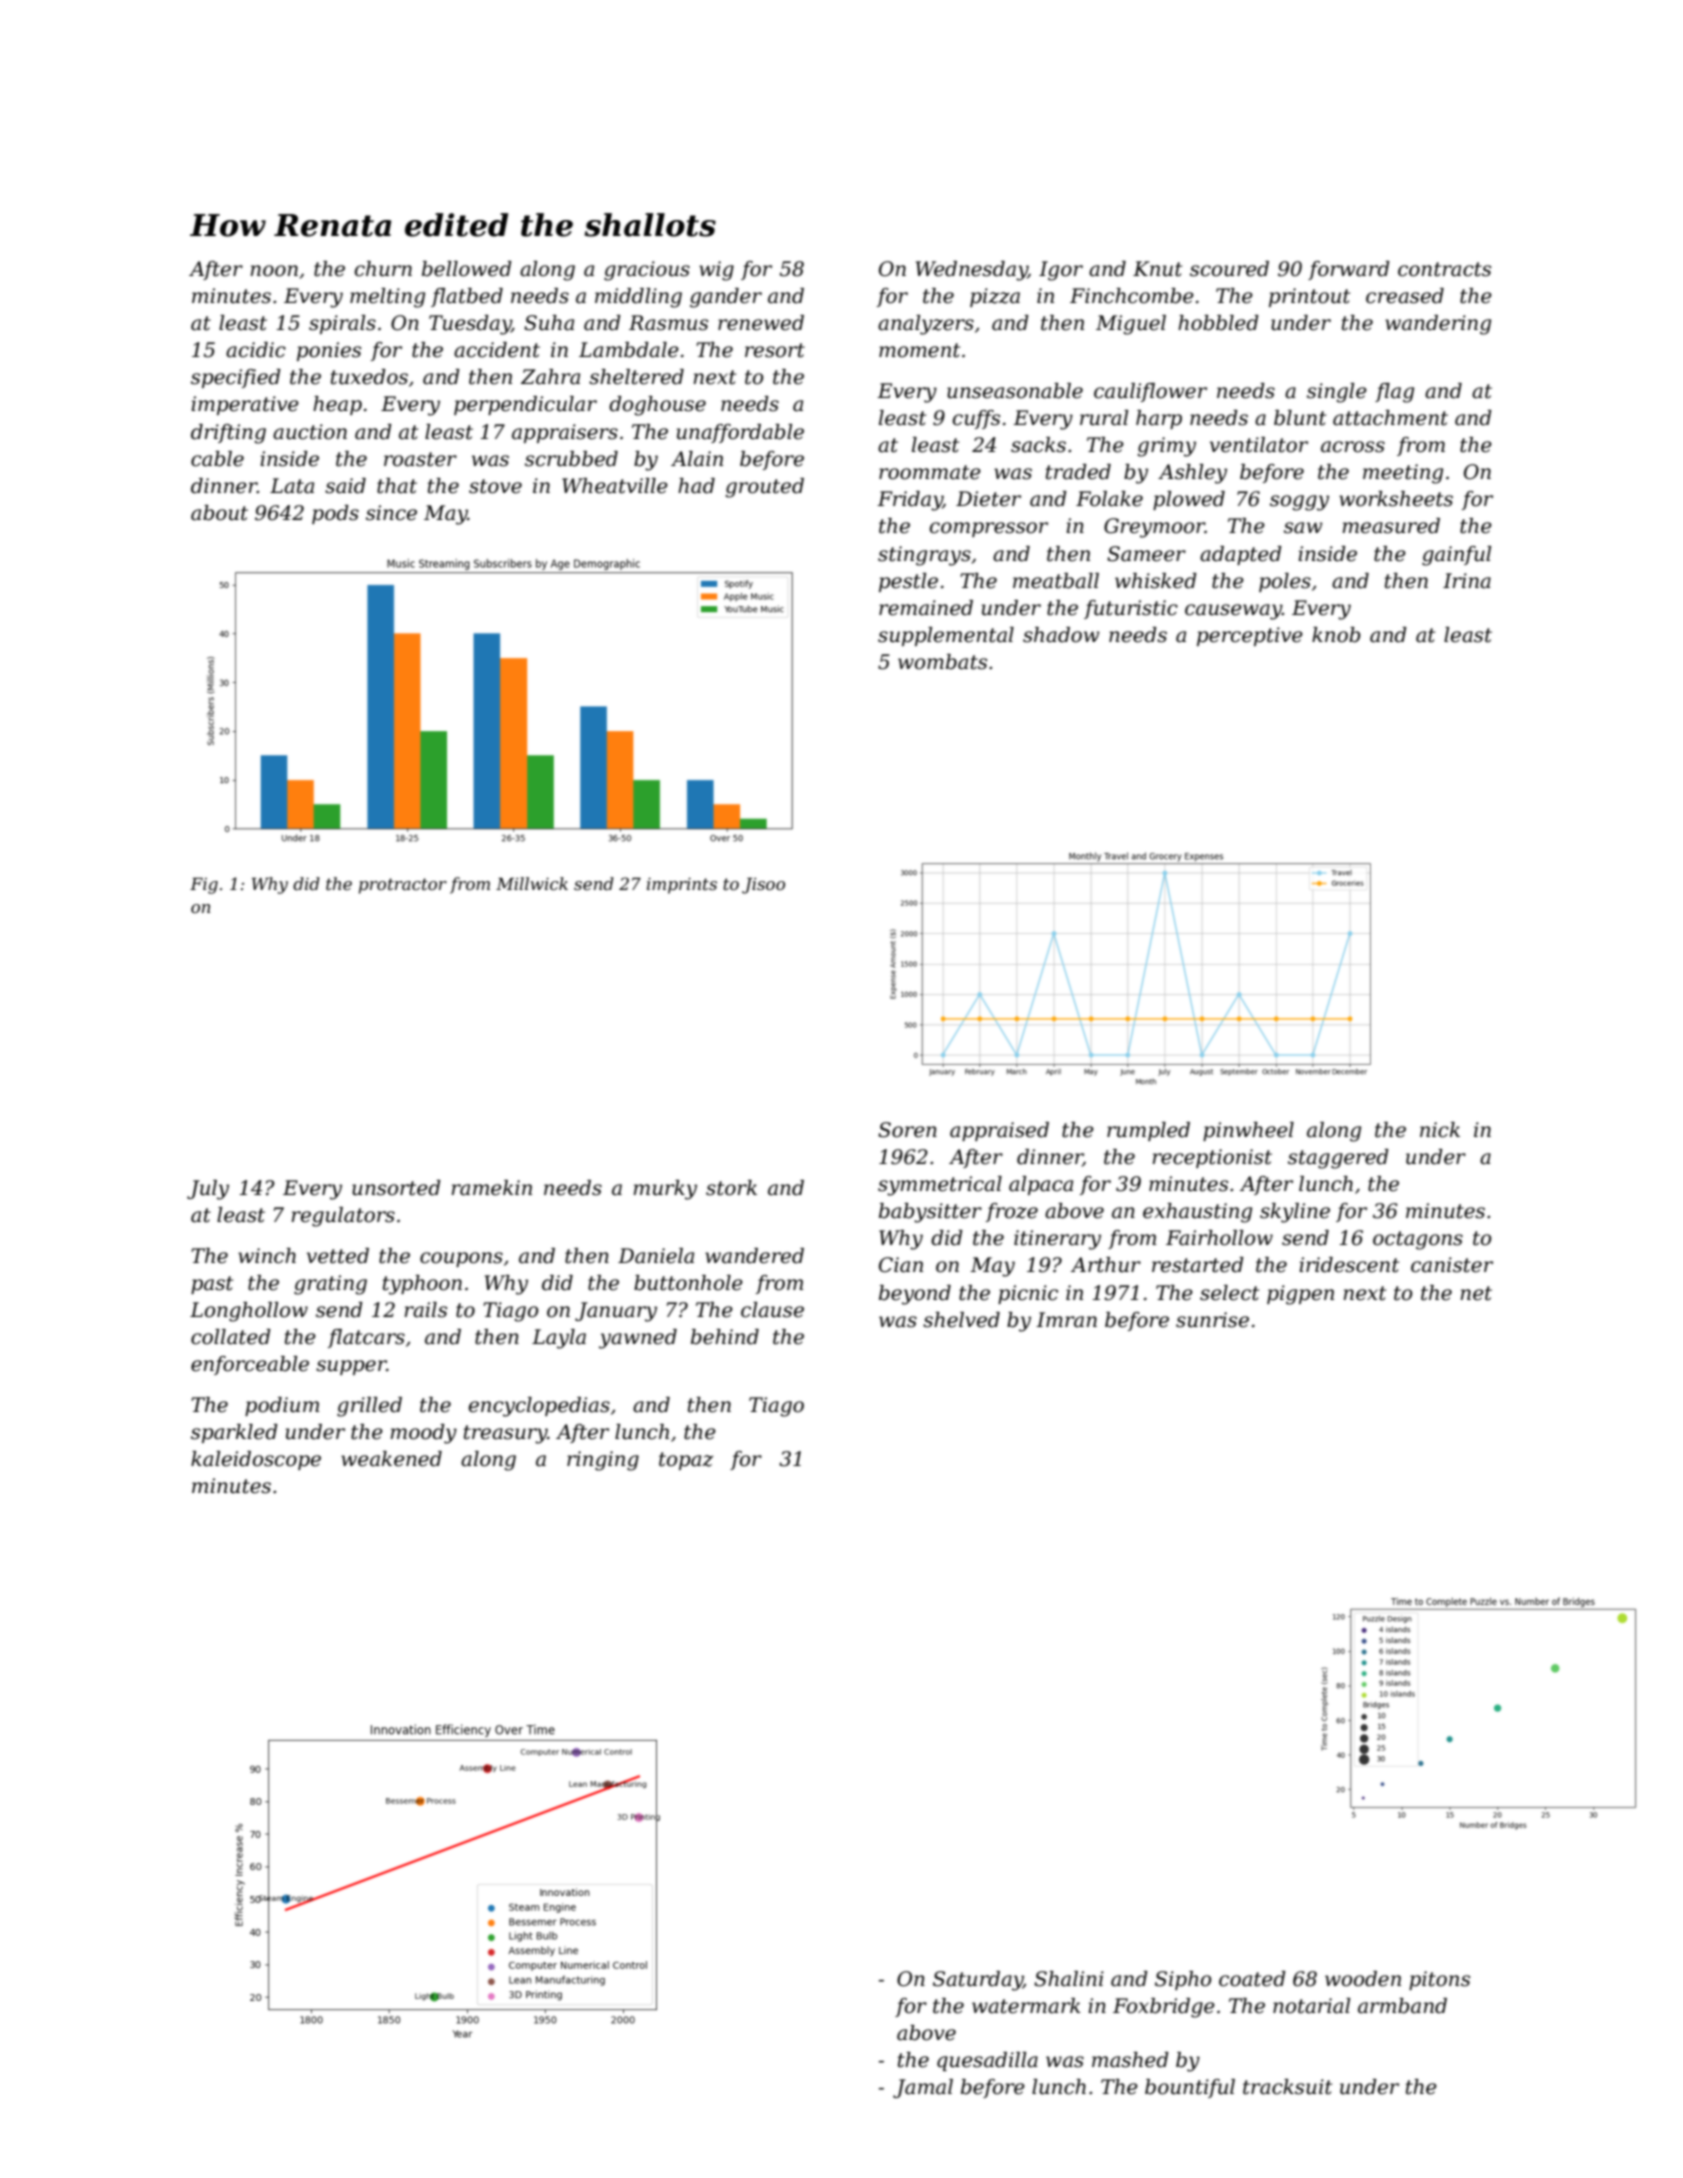 This screenshot has width=1683, height=2178. What do you see at coordinates (532, 883) in the screenshot?
I see `Millwick` at bounding box center [532, 883].
